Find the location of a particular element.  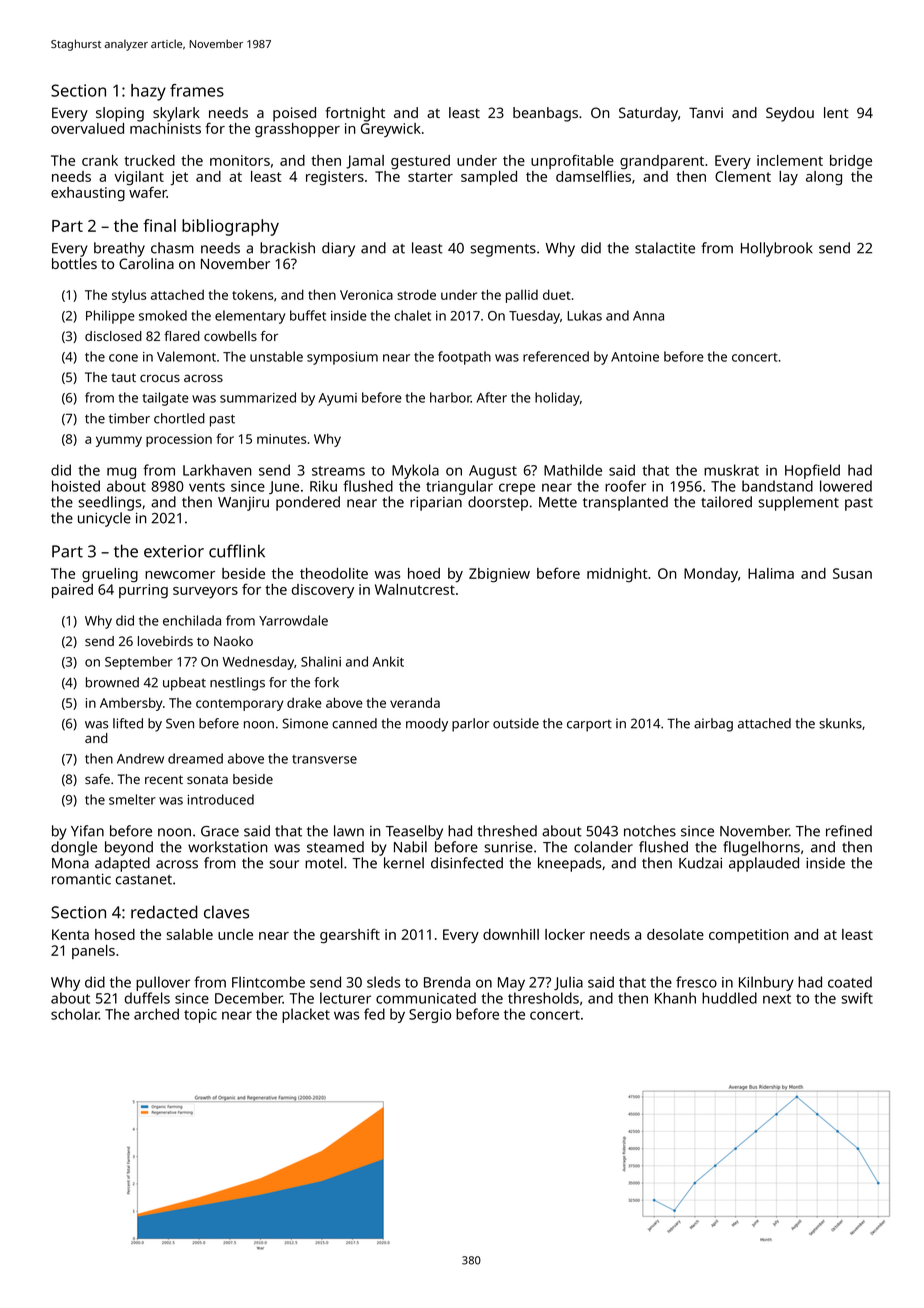

sloping is located at coordinates (120, 114).
